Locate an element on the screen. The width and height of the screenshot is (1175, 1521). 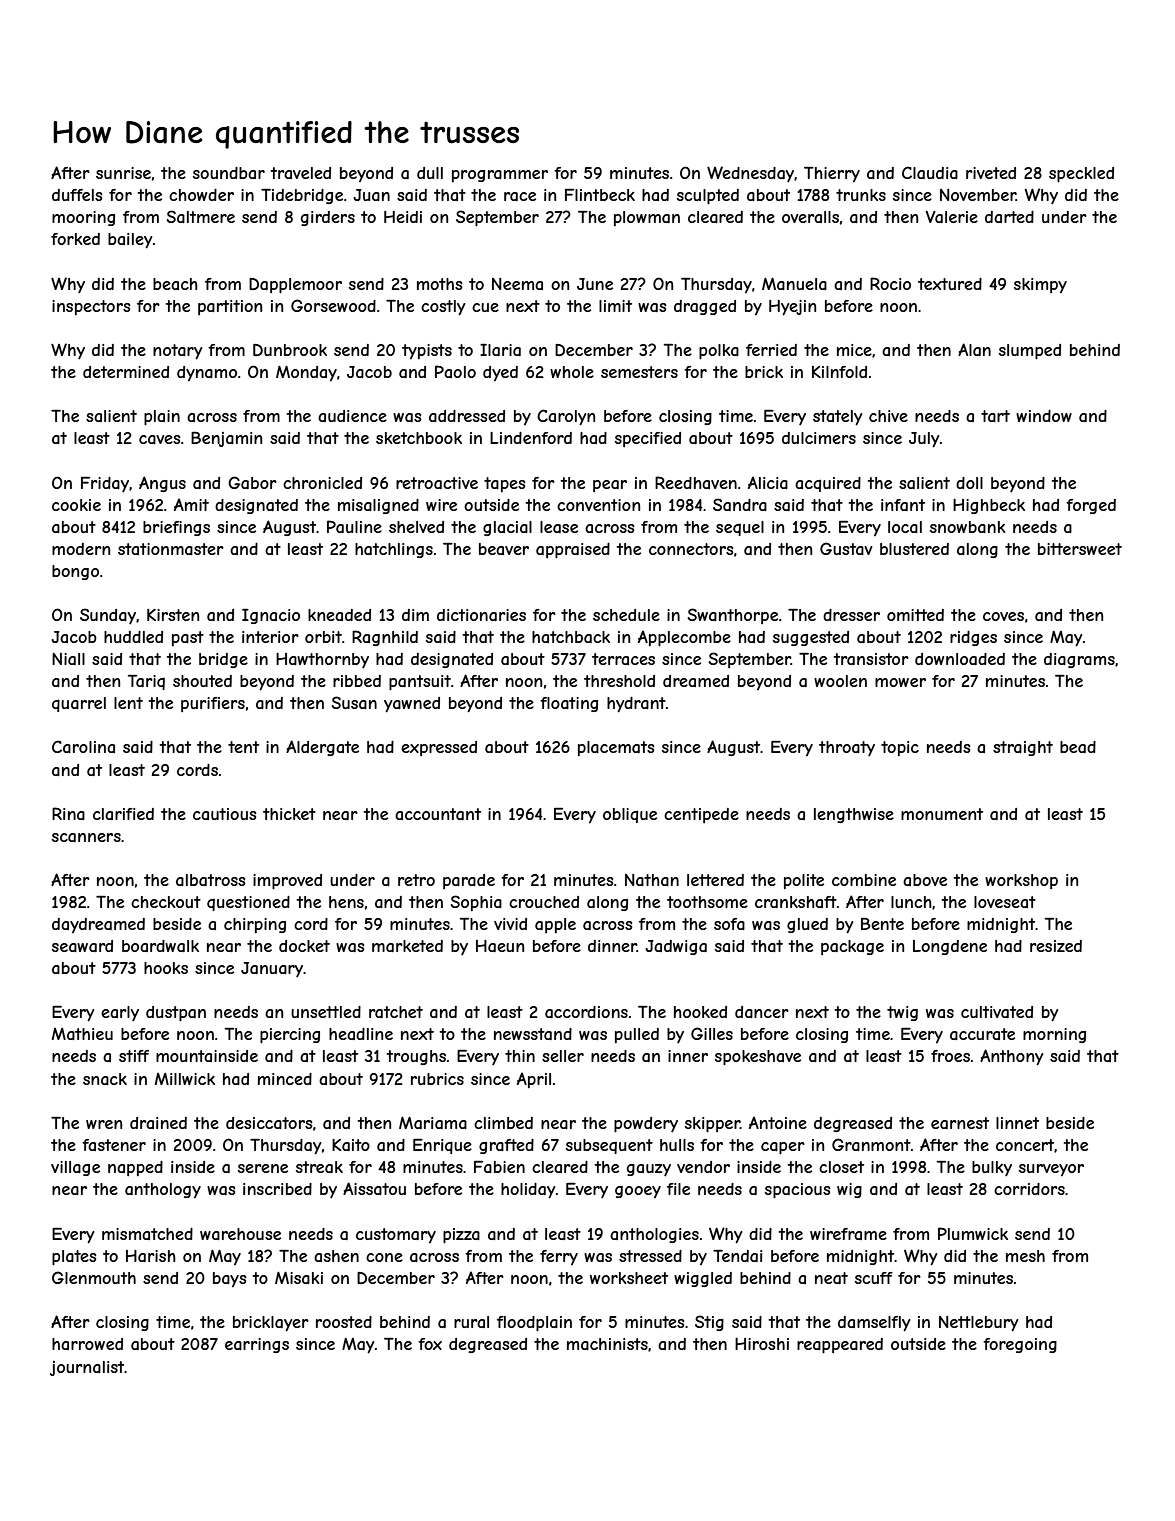
piercing is located at coordinates (290, 1036).
